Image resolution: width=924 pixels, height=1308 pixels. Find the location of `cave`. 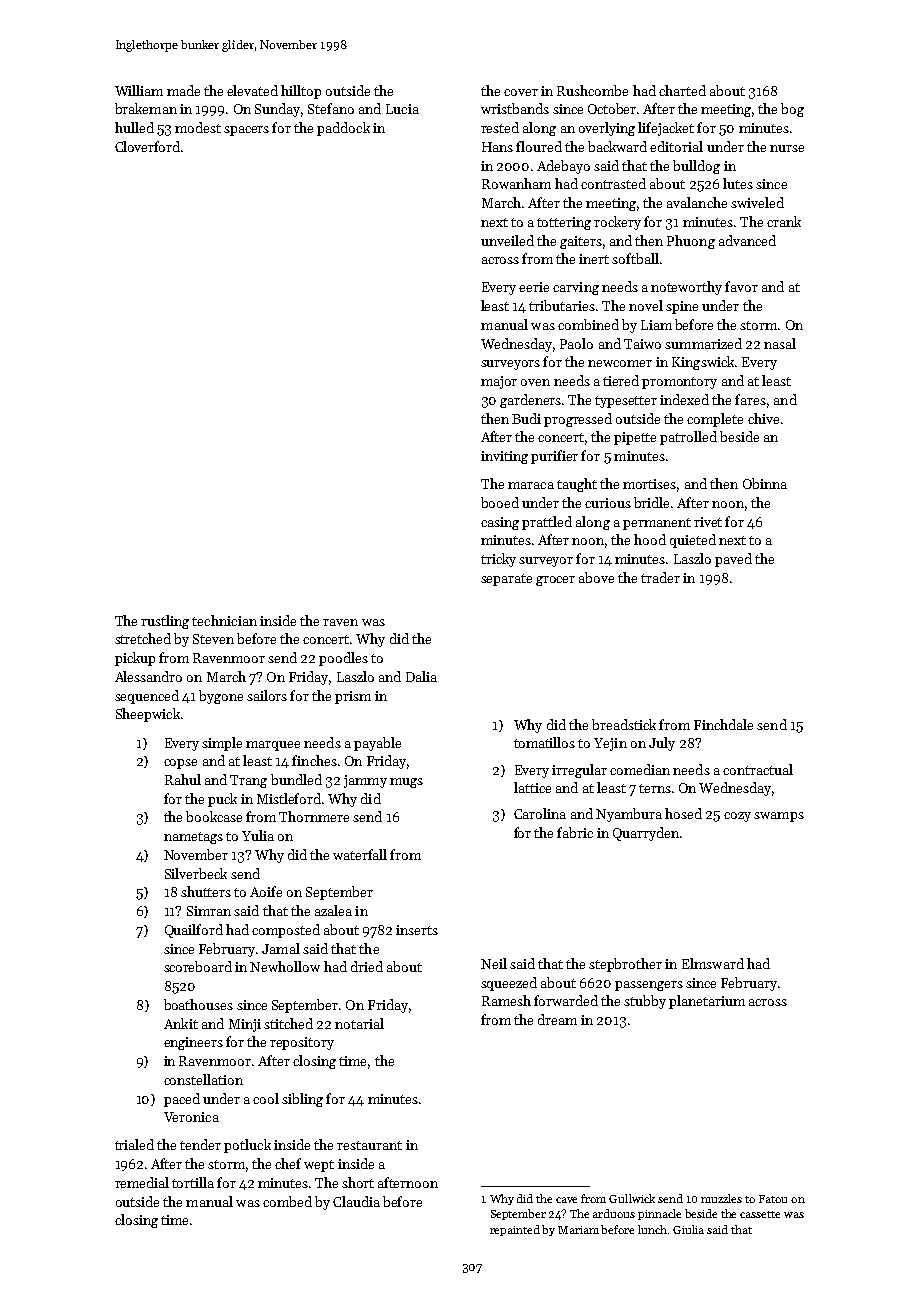

cave is located at coordinates (566, 1200).
